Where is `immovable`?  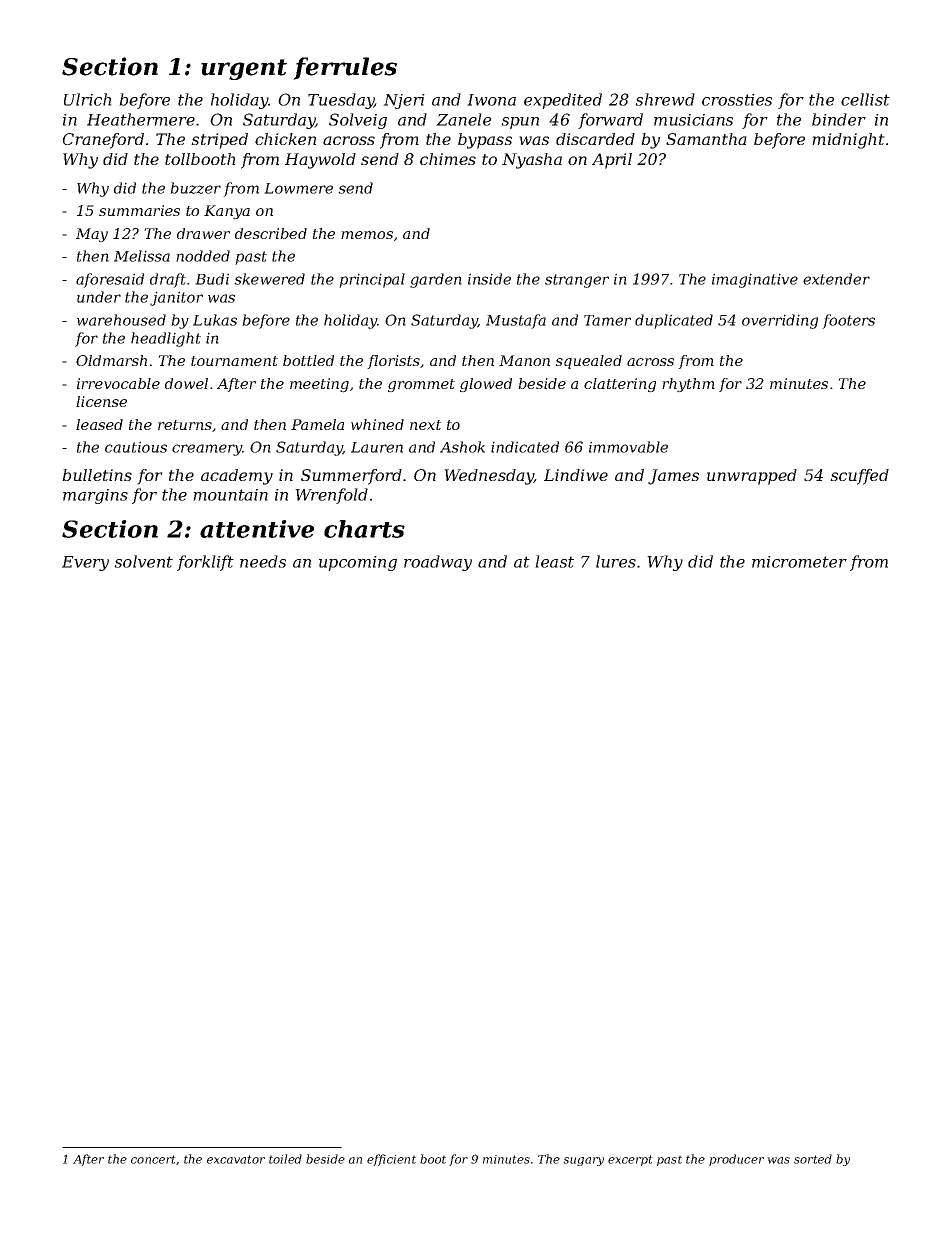
immovable is located at coordinates (628, 447).
